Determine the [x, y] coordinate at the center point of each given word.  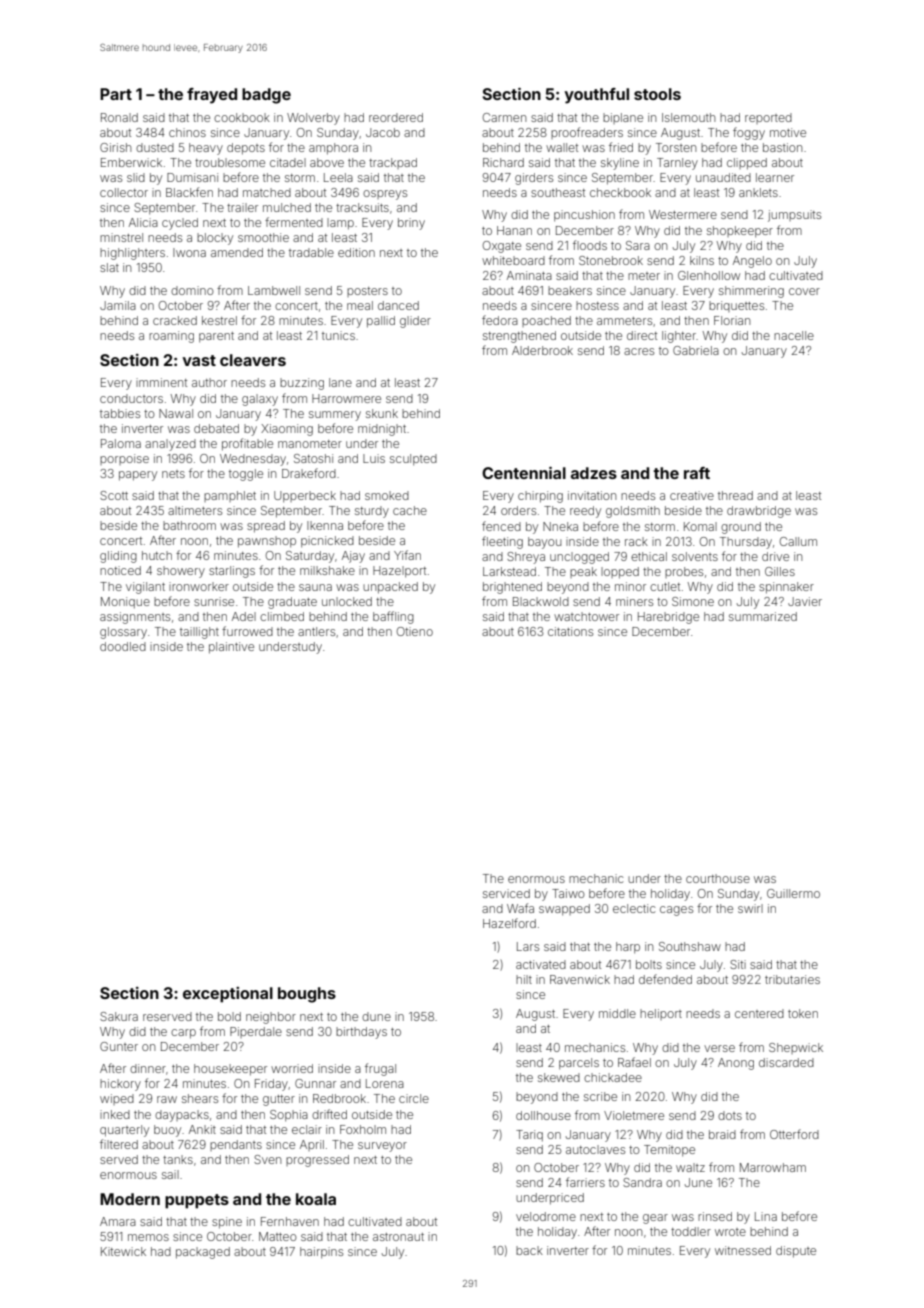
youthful [596, 96]
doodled [123, 646]
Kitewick [123, 1251]
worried [292, 1068]
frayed [212, 96]
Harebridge [668, 618]
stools [657, 94]
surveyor [382, 1147]
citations [570, 631]
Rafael [634, 1062]
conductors [131, 398]
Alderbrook [542, 350]
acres [639, 351]
